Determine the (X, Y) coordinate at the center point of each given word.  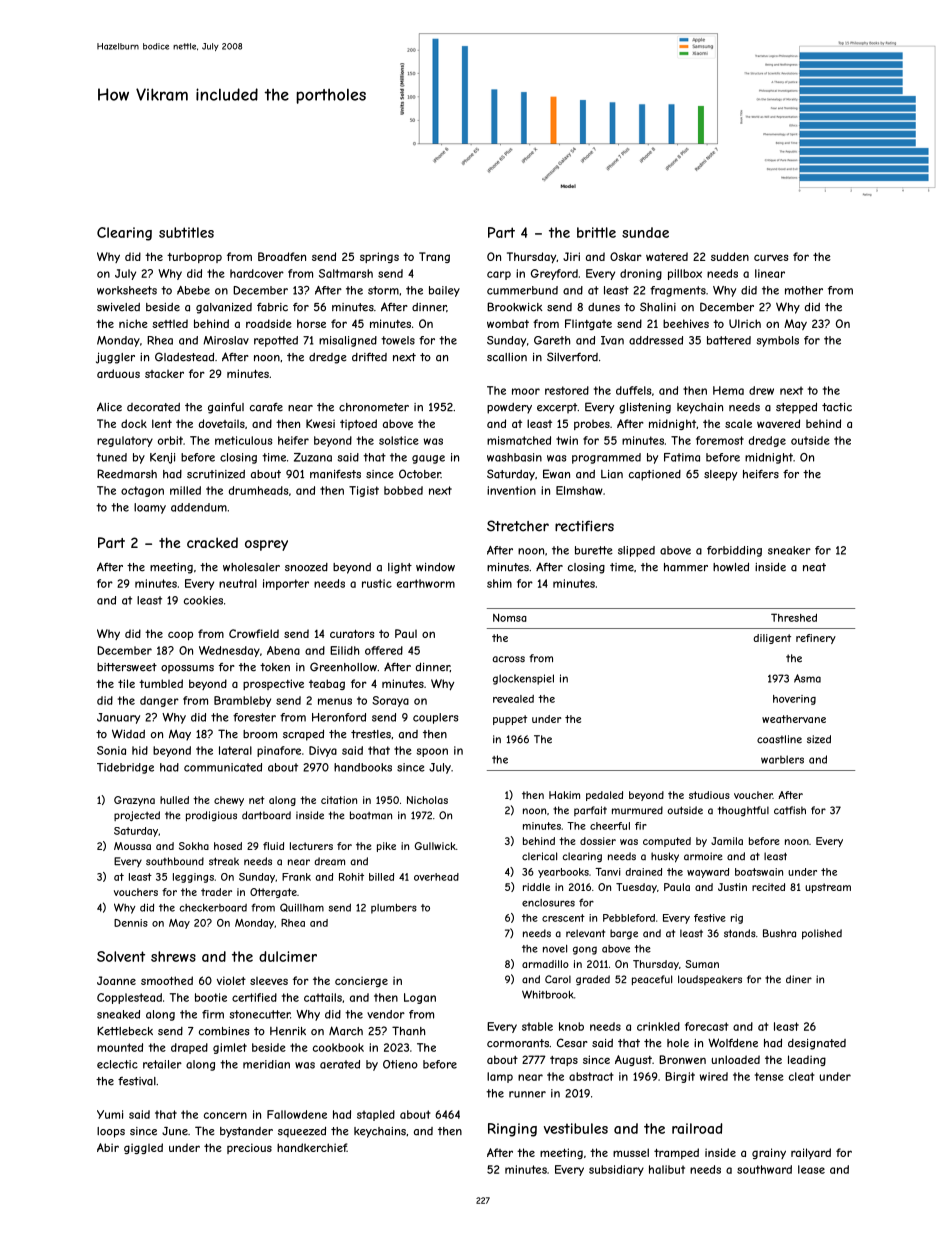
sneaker (789, 550)
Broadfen (282, 256)
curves (771, 257)
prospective (273, 684)
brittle (596, 232)
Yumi (110, 1114)
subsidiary (616, 1170)
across (508, 659)
